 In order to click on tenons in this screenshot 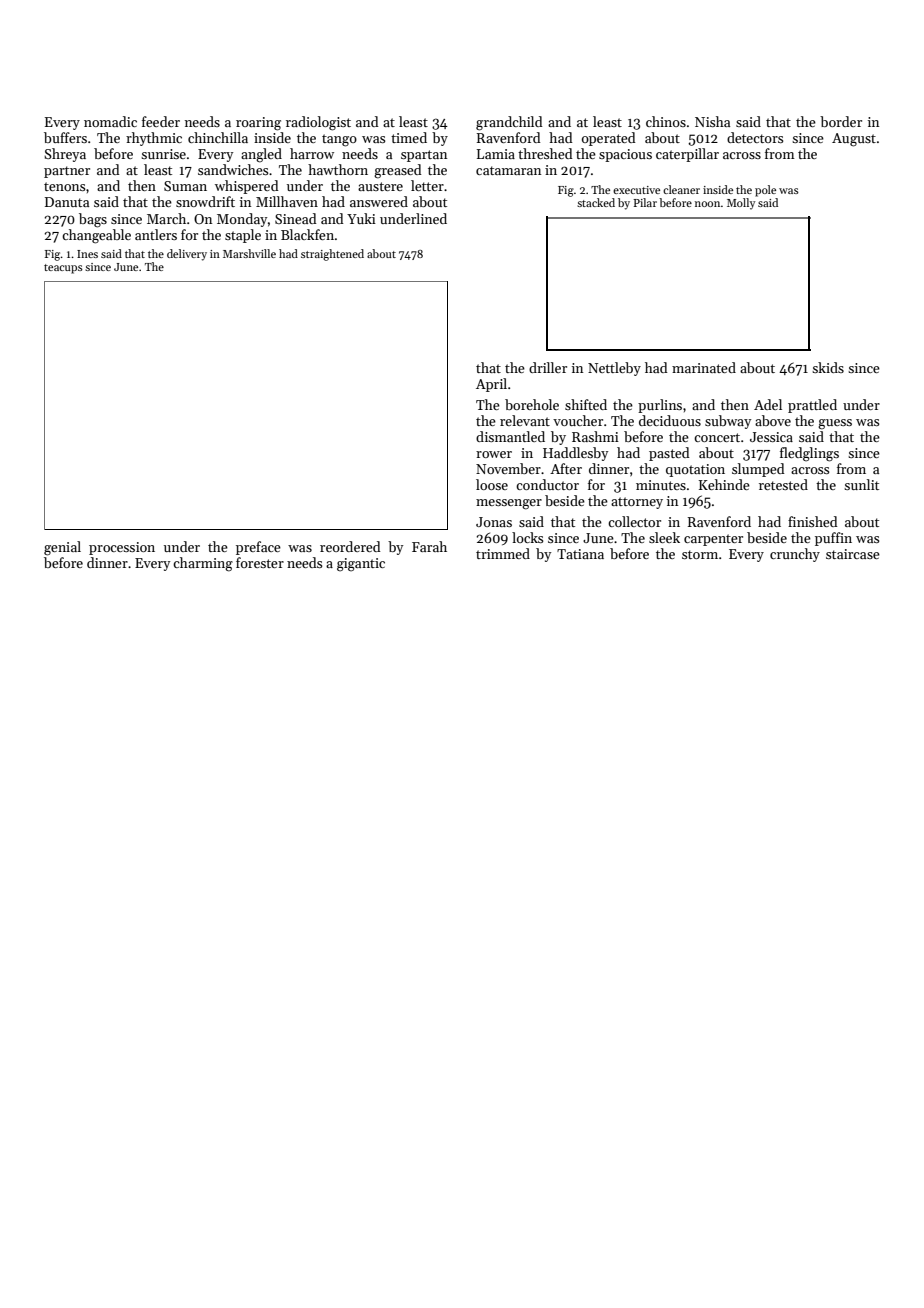, I will do `click(64, 186)`.
